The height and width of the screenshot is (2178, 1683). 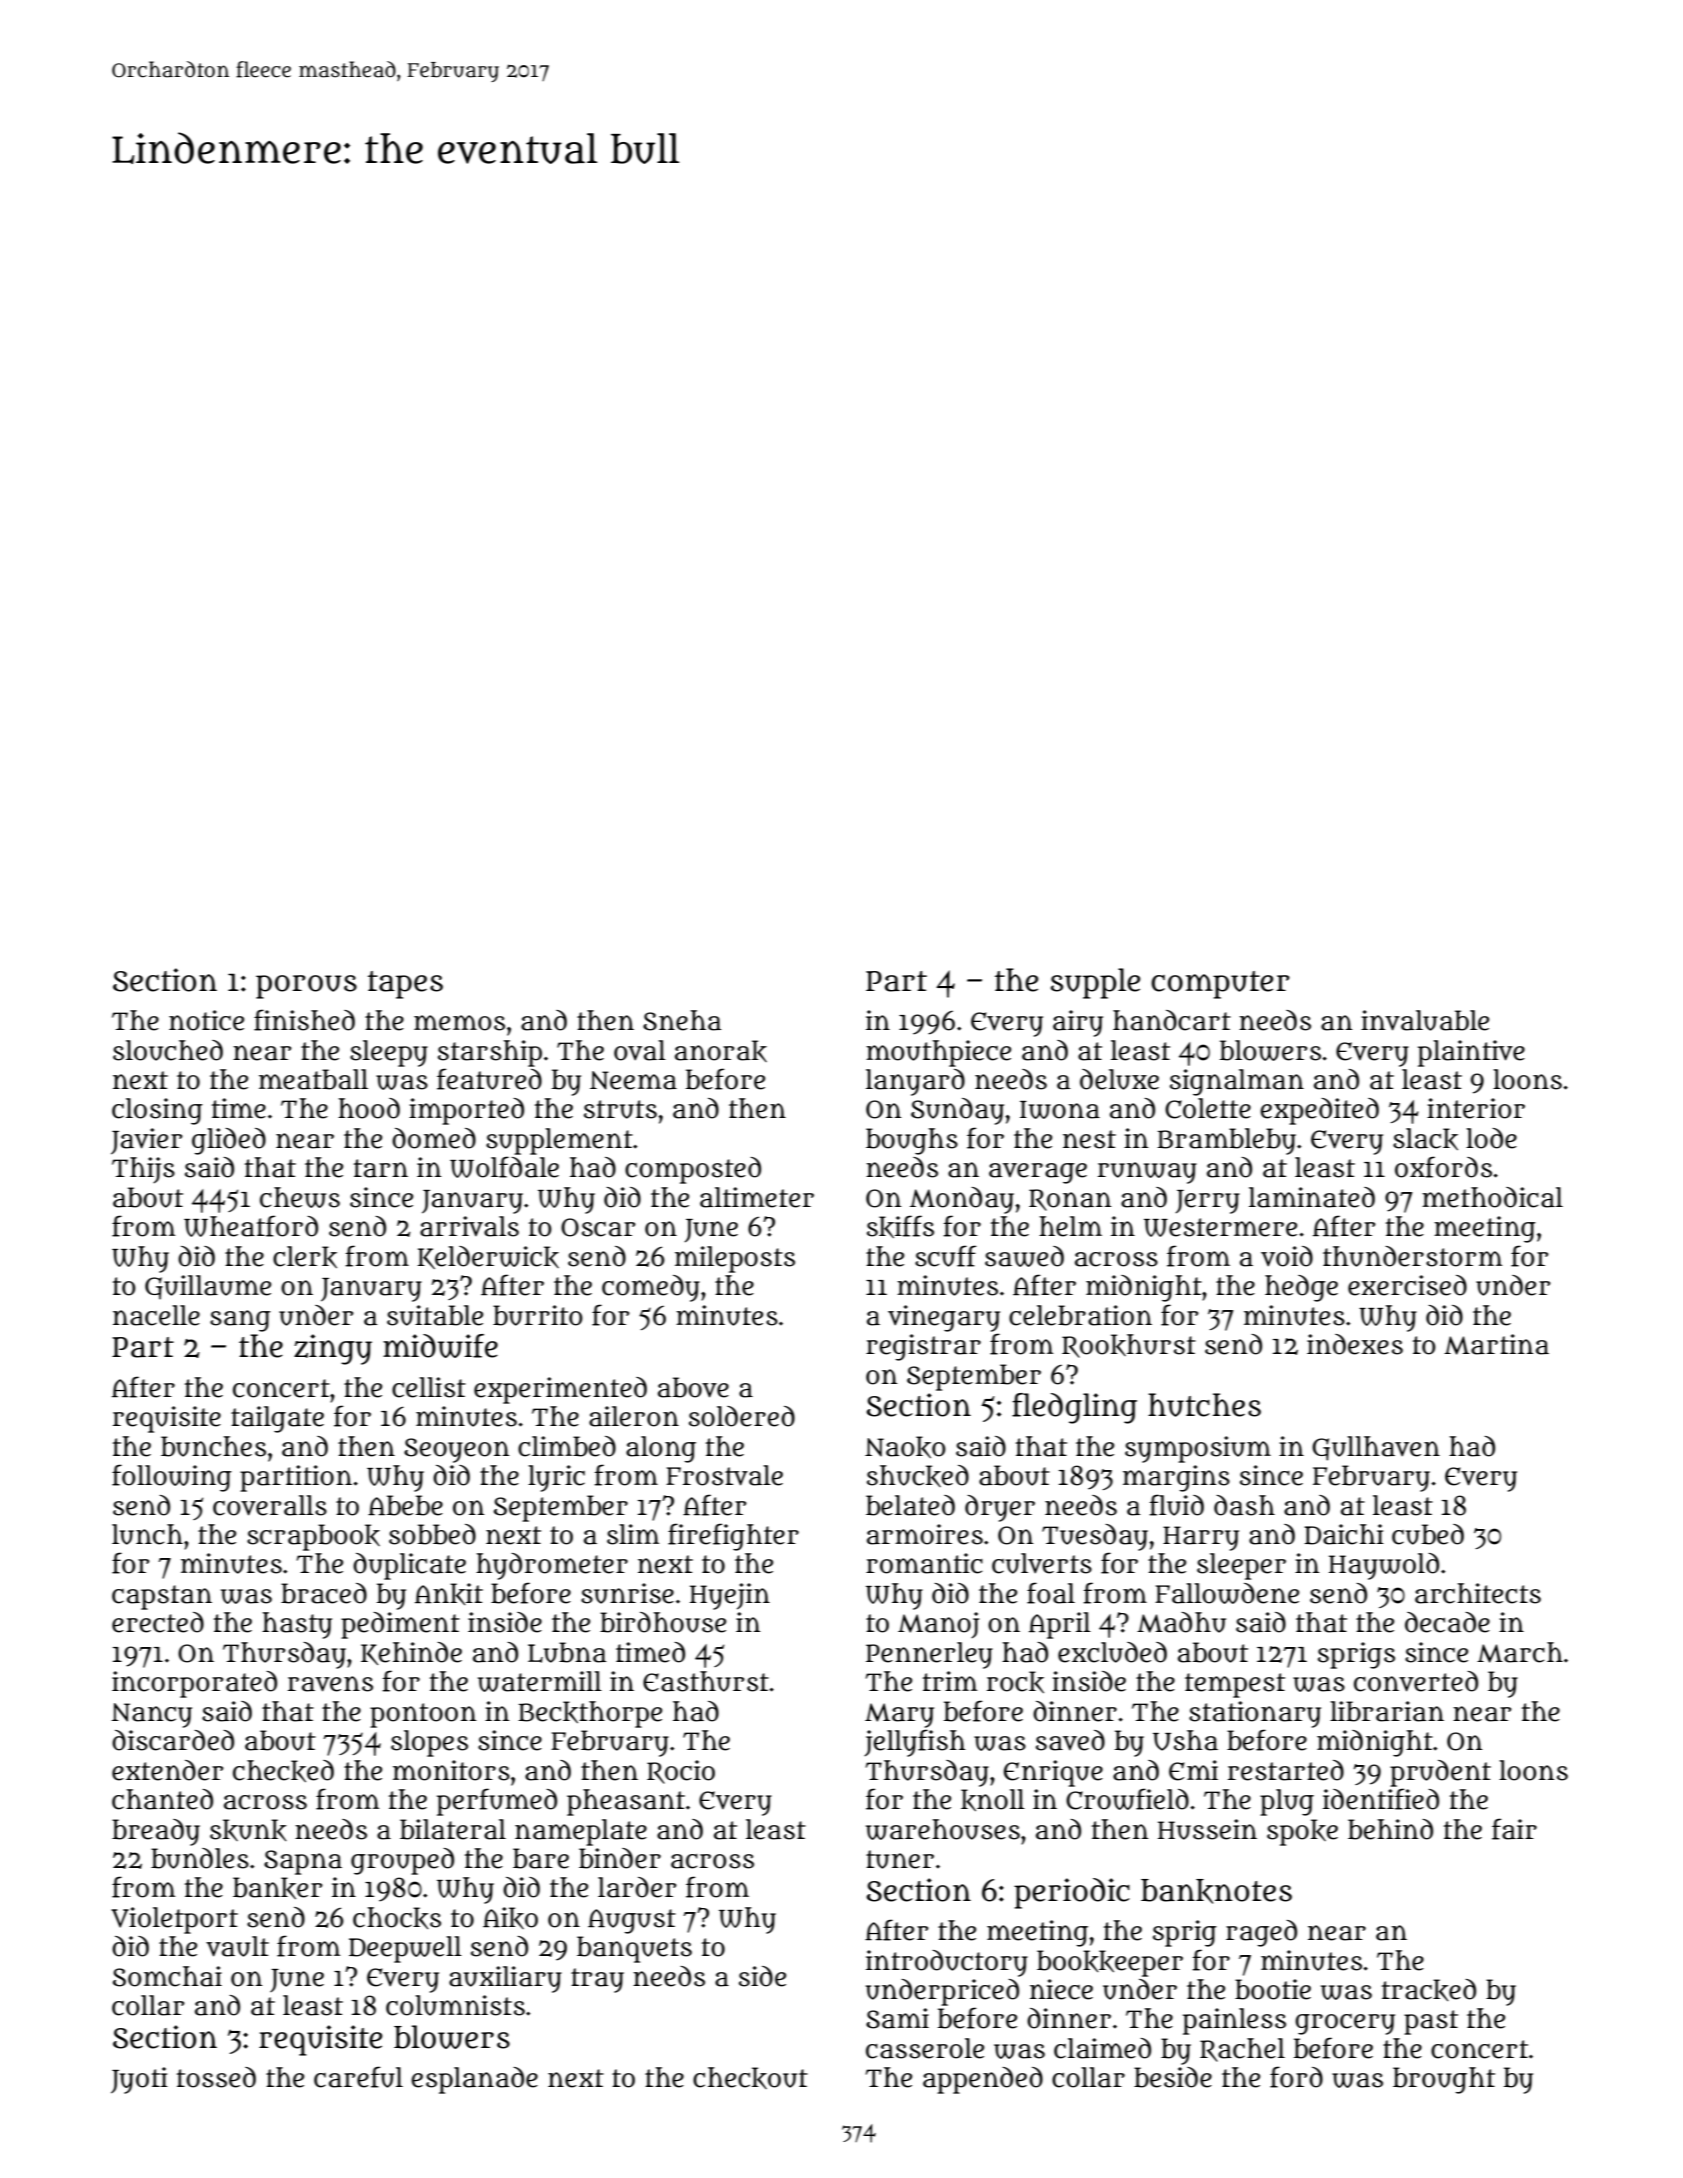 What do you see at coordinates (1242, 2050) in the screenshot?
I see `Rachel` at bounding box center [1242, 2050].
